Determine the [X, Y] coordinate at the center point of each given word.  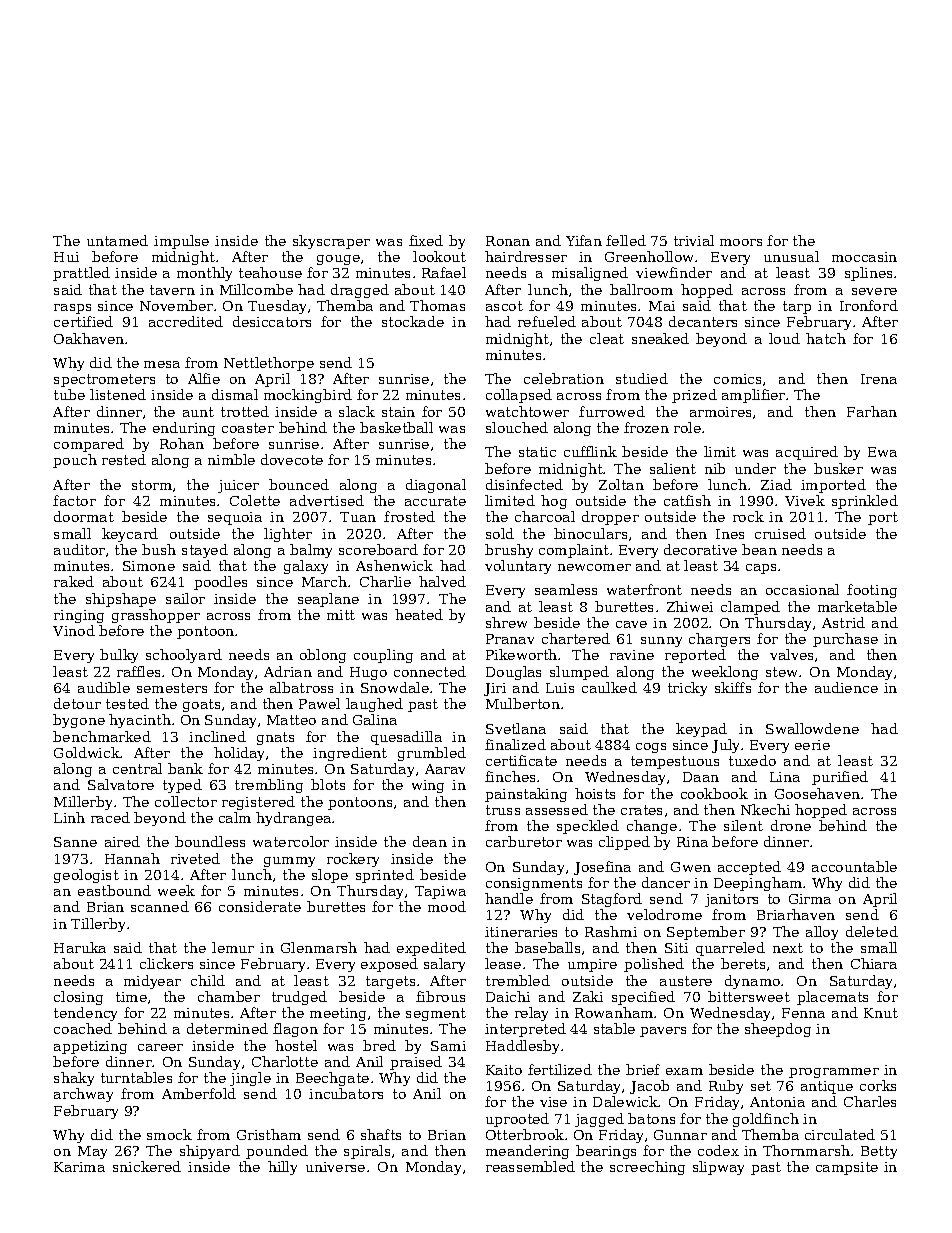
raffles [138, 671]
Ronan [508, 241]
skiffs [733, 687]
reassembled [530, 1166]
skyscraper [331, 242]
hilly [282, 1168]
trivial [694, 240]
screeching [647, 1168]
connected [430, 671]
